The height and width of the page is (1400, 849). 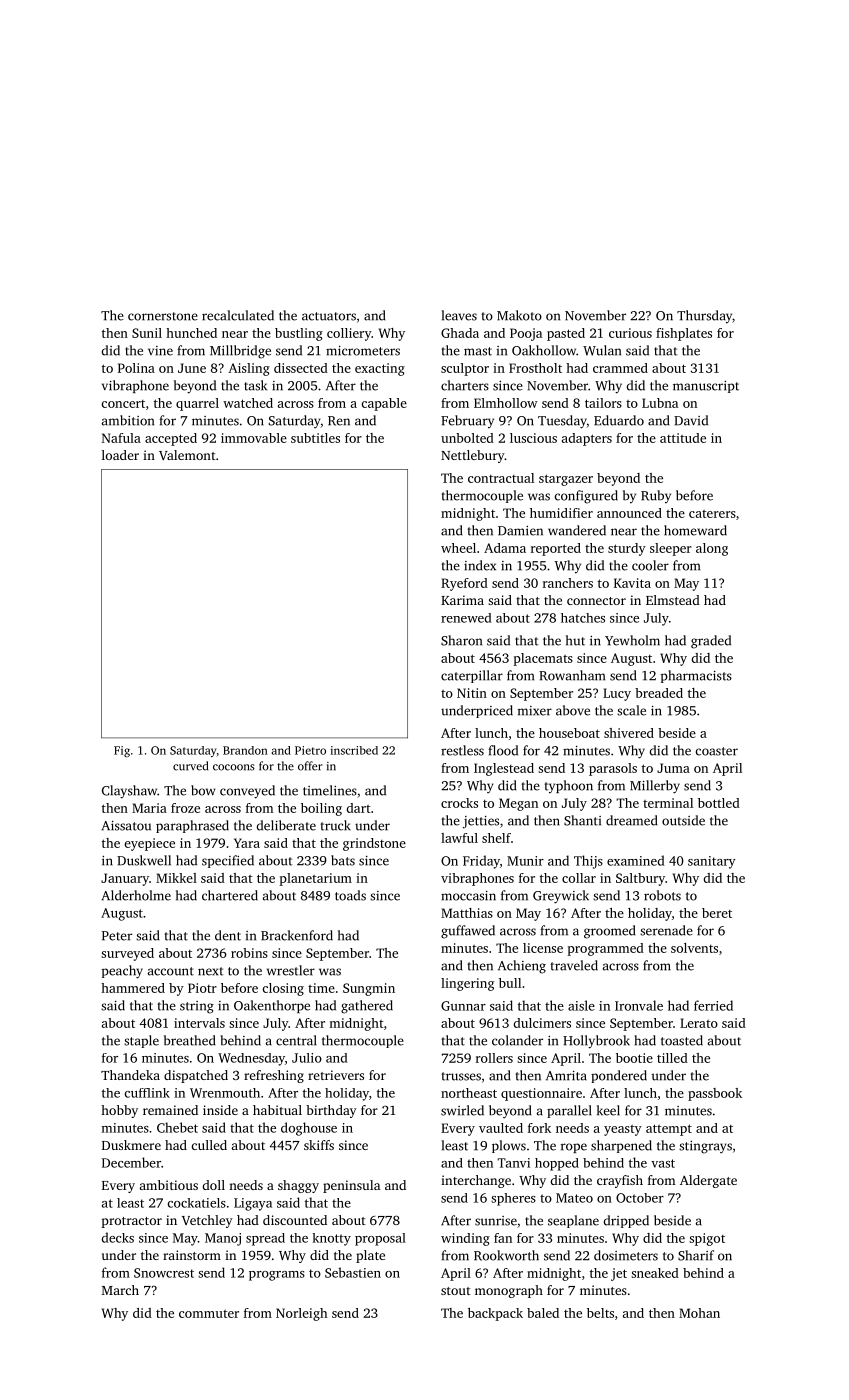 I want to click on Yara, so click(x=247, y=843).
